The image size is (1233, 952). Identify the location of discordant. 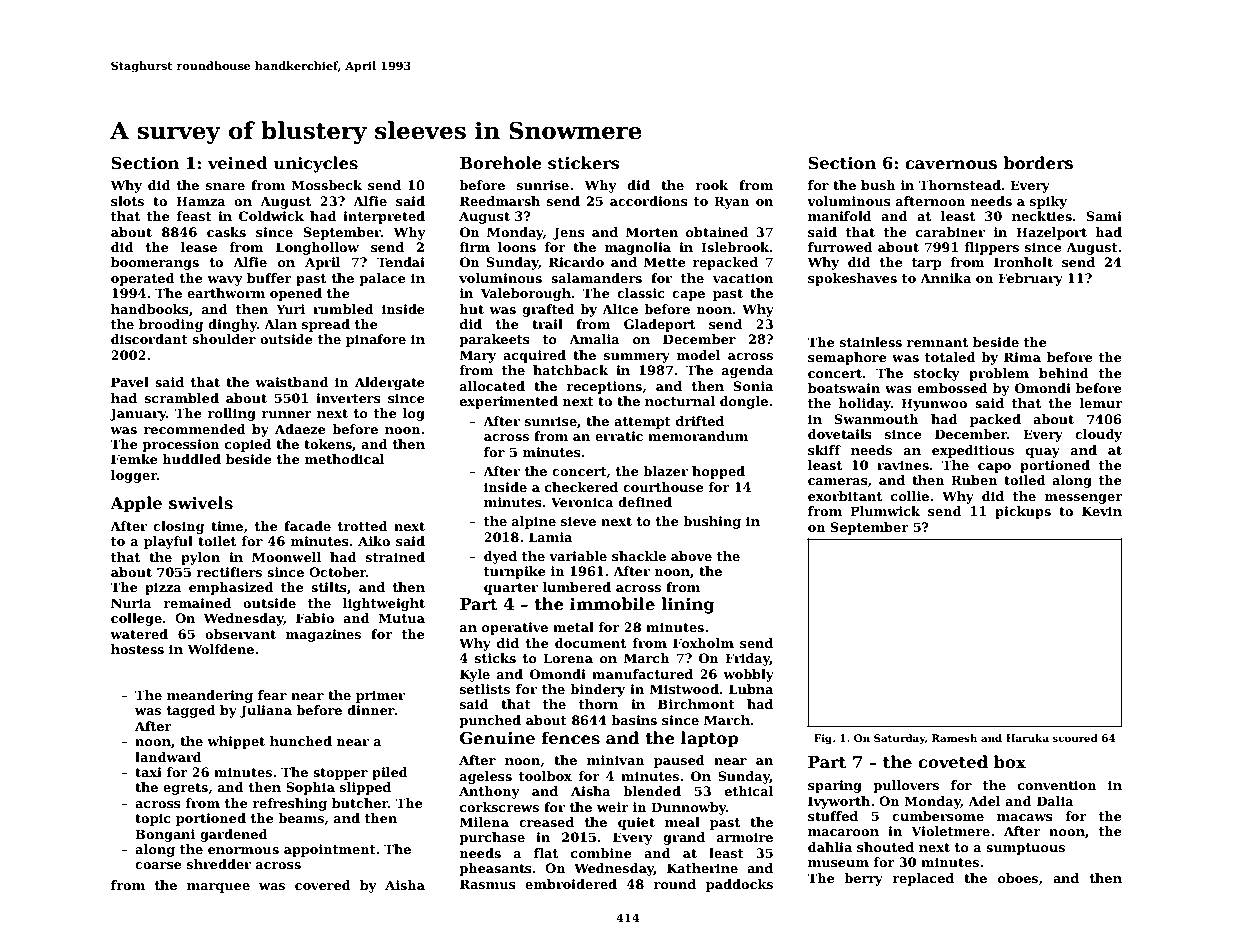
(149, 339).
